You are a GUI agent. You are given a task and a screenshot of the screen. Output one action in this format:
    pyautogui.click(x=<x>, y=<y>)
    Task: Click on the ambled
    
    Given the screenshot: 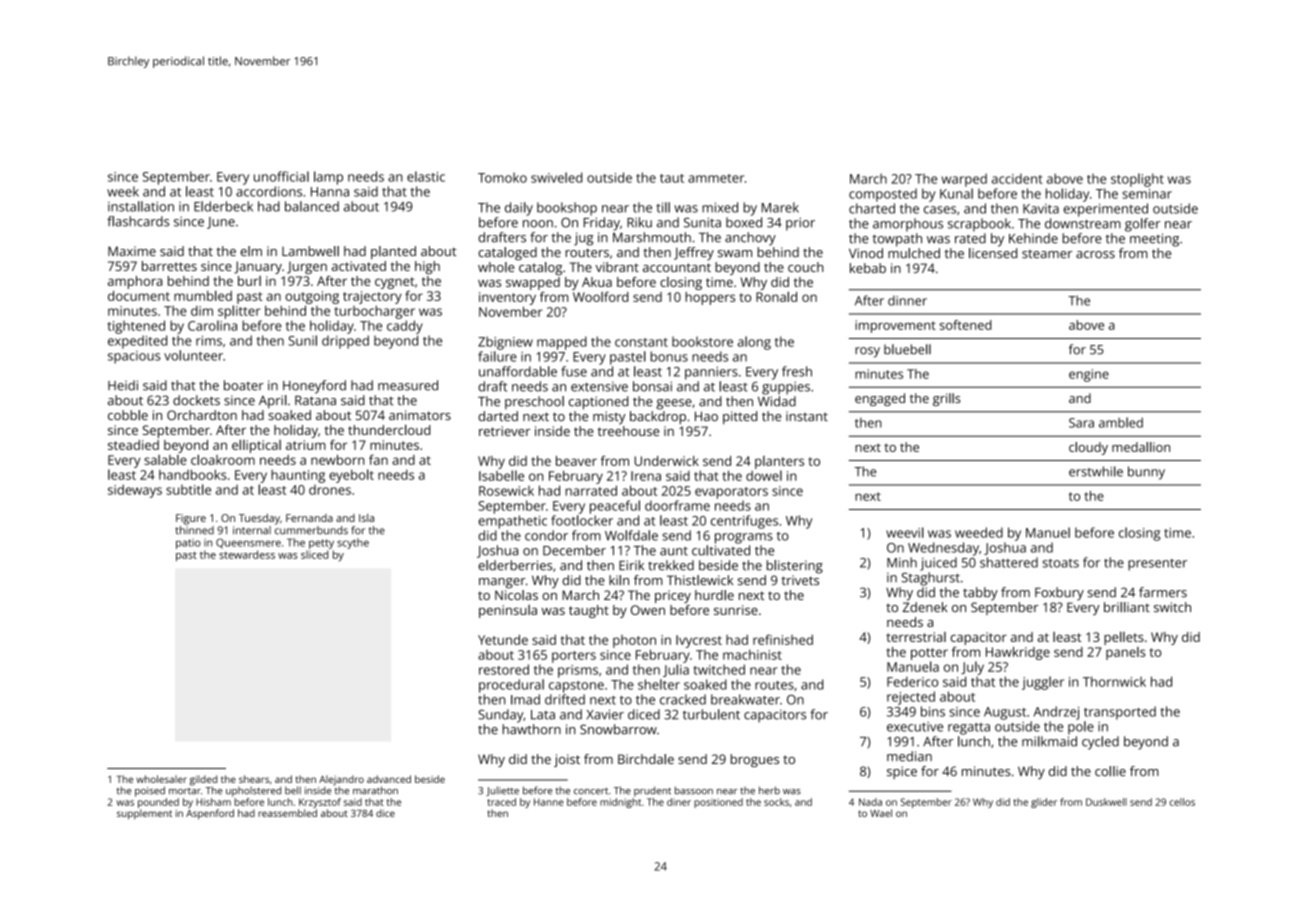 What is the action you would take?
    pyautogui.click(x=1121, y=422)
